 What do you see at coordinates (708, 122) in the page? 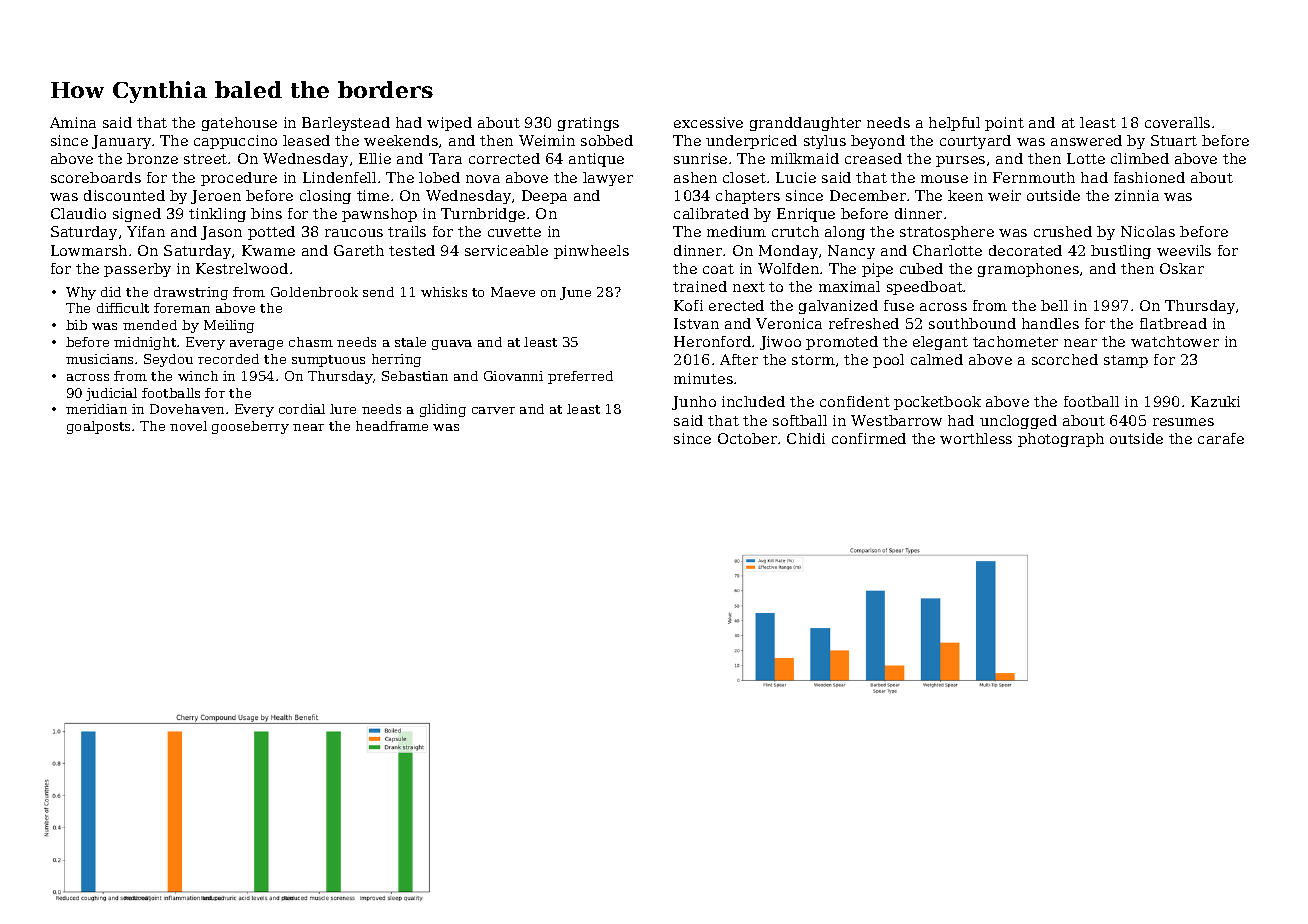
I see `excessive` at bounding box center [708, 122].
